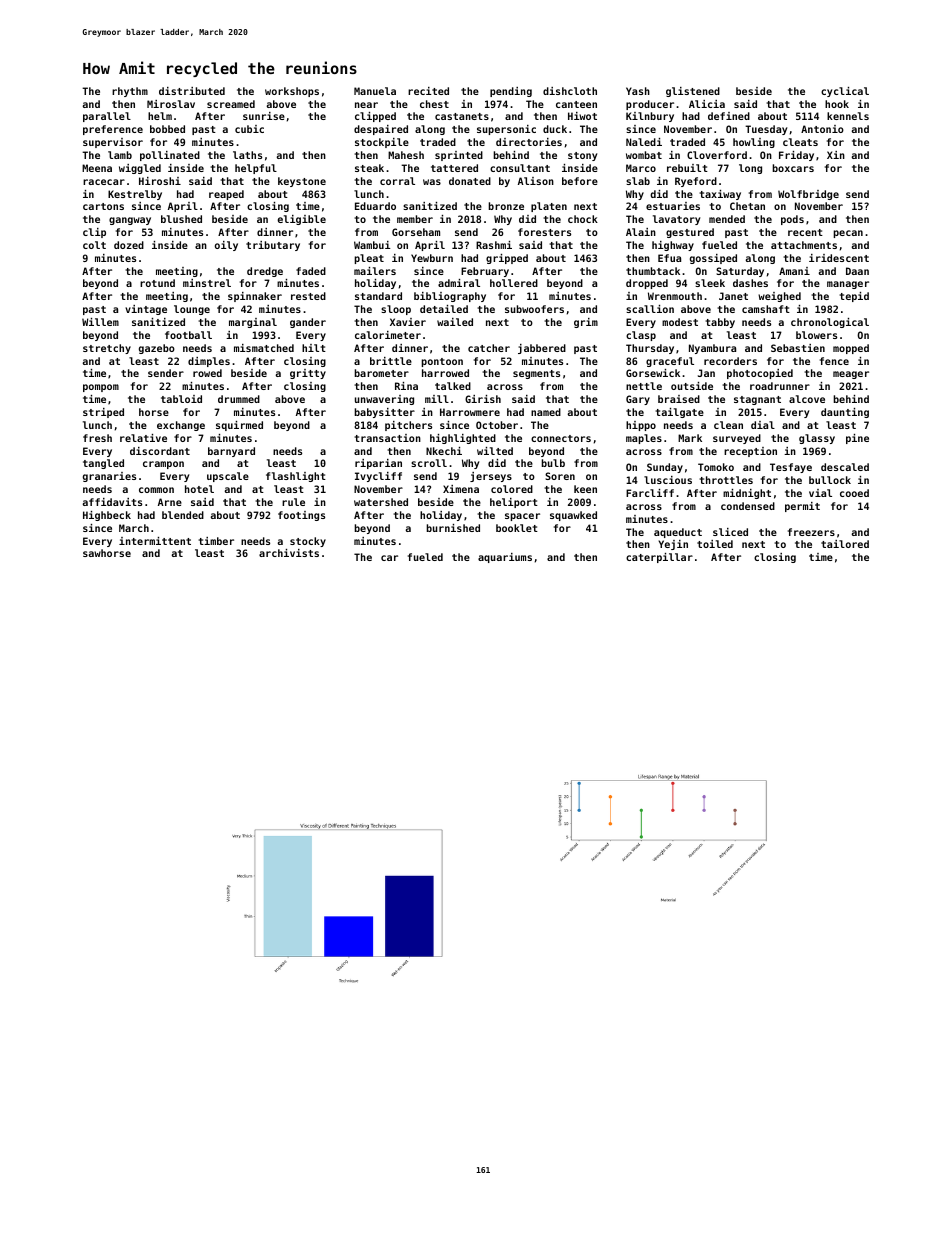  Describe the element at coordinates (156, 490) in the screenshot. I see `common` at that location.
